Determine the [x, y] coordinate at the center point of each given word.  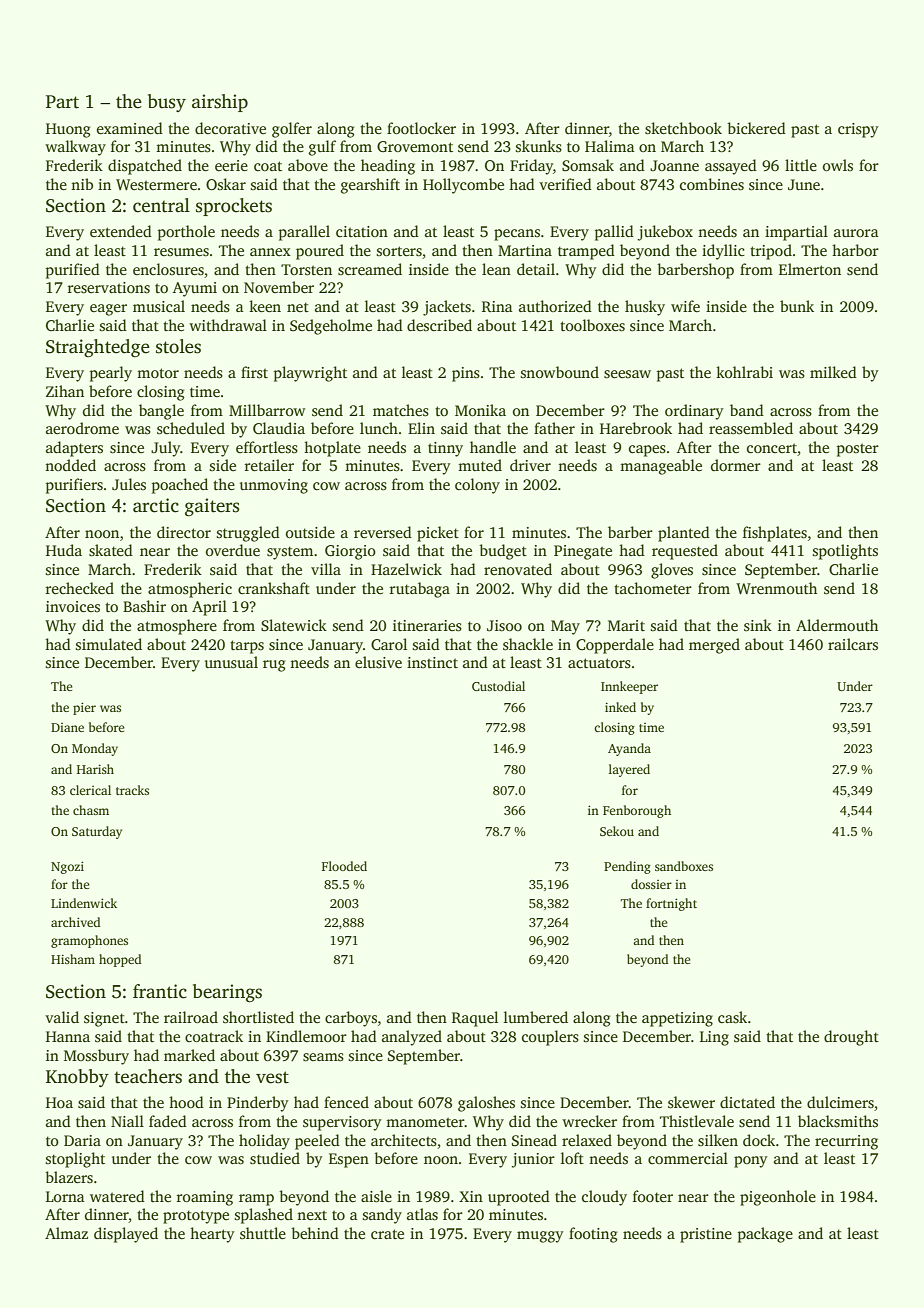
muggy [540, 1237]
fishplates [775, 534]
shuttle [263, 1233]
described [439, 325]
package [765, 1235]
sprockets [234, 207]
